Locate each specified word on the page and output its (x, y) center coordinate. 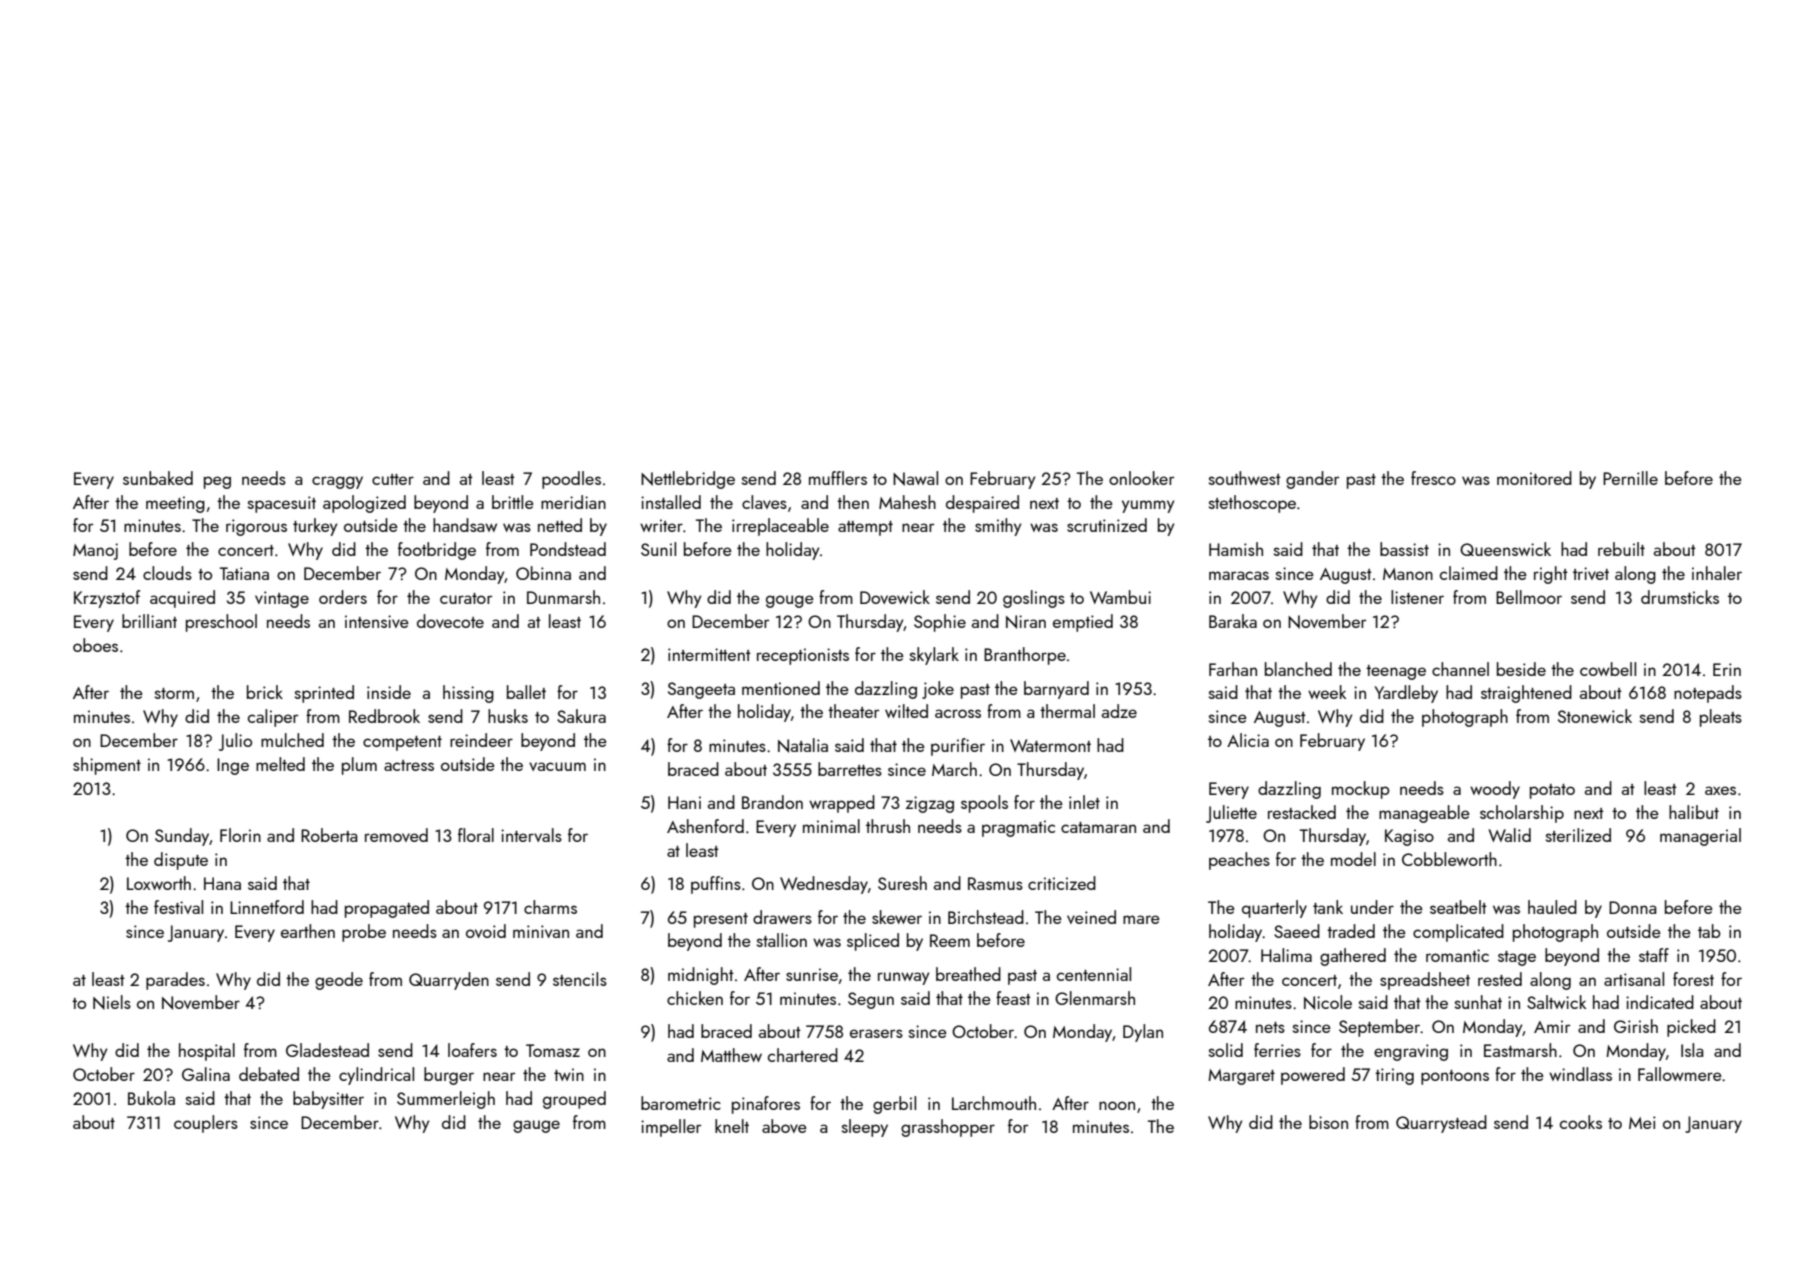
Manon (1408, 574)
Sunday (182, 837)
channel (1460, 669)
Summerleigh (446, 1100)
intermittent (709, 654)
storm (174, 693)
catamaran (1098, 827)
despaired (982, 504)
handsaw (465, 525)
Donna (1633, 907)
